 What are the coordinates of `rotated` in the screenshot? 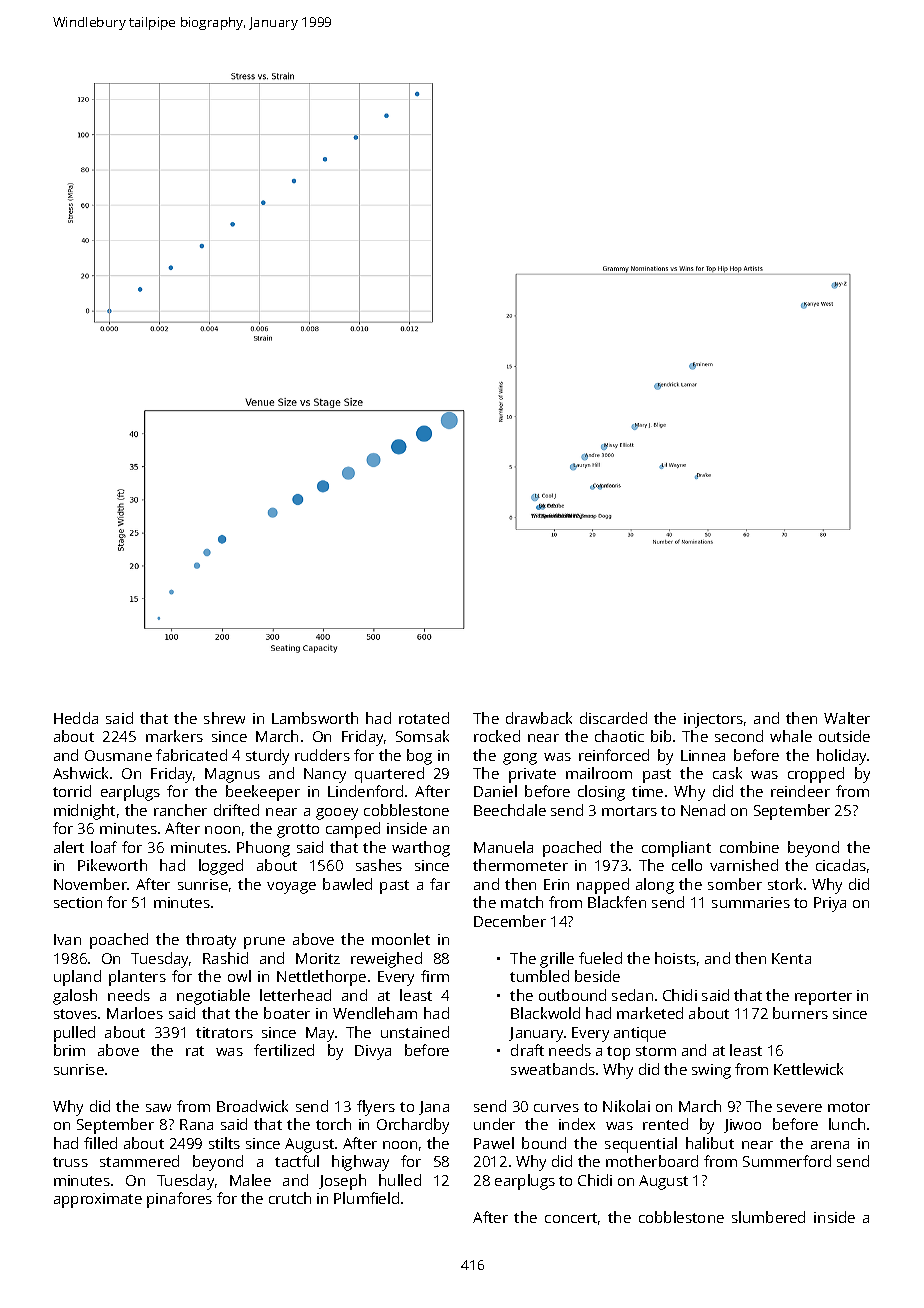 It's located at (424, 718).
